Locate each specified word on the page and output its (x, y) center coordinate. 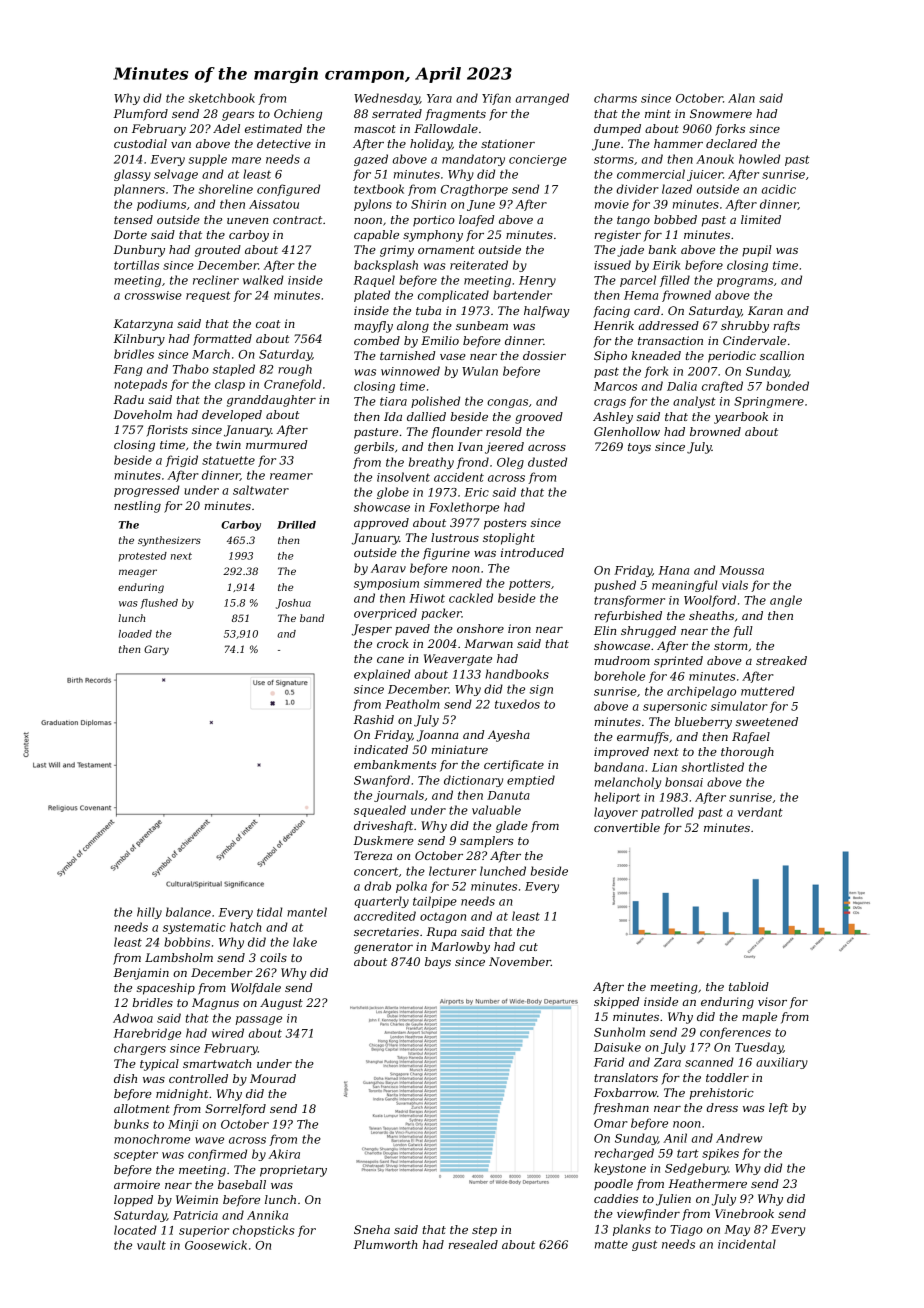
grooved (539, 418)
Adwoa (133, 1018)
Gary (156, 650)
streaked (781, 660)
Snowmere (721, 113)
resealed (473, 1244)
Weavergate (458, 660)
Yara (439, 98)
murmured (276, 444)
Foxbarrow (625, 1092)
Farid (609, 1062)
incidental (747, 1244)
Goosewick (216, 1245)
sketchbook (221, 98)
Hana (674, 570)
